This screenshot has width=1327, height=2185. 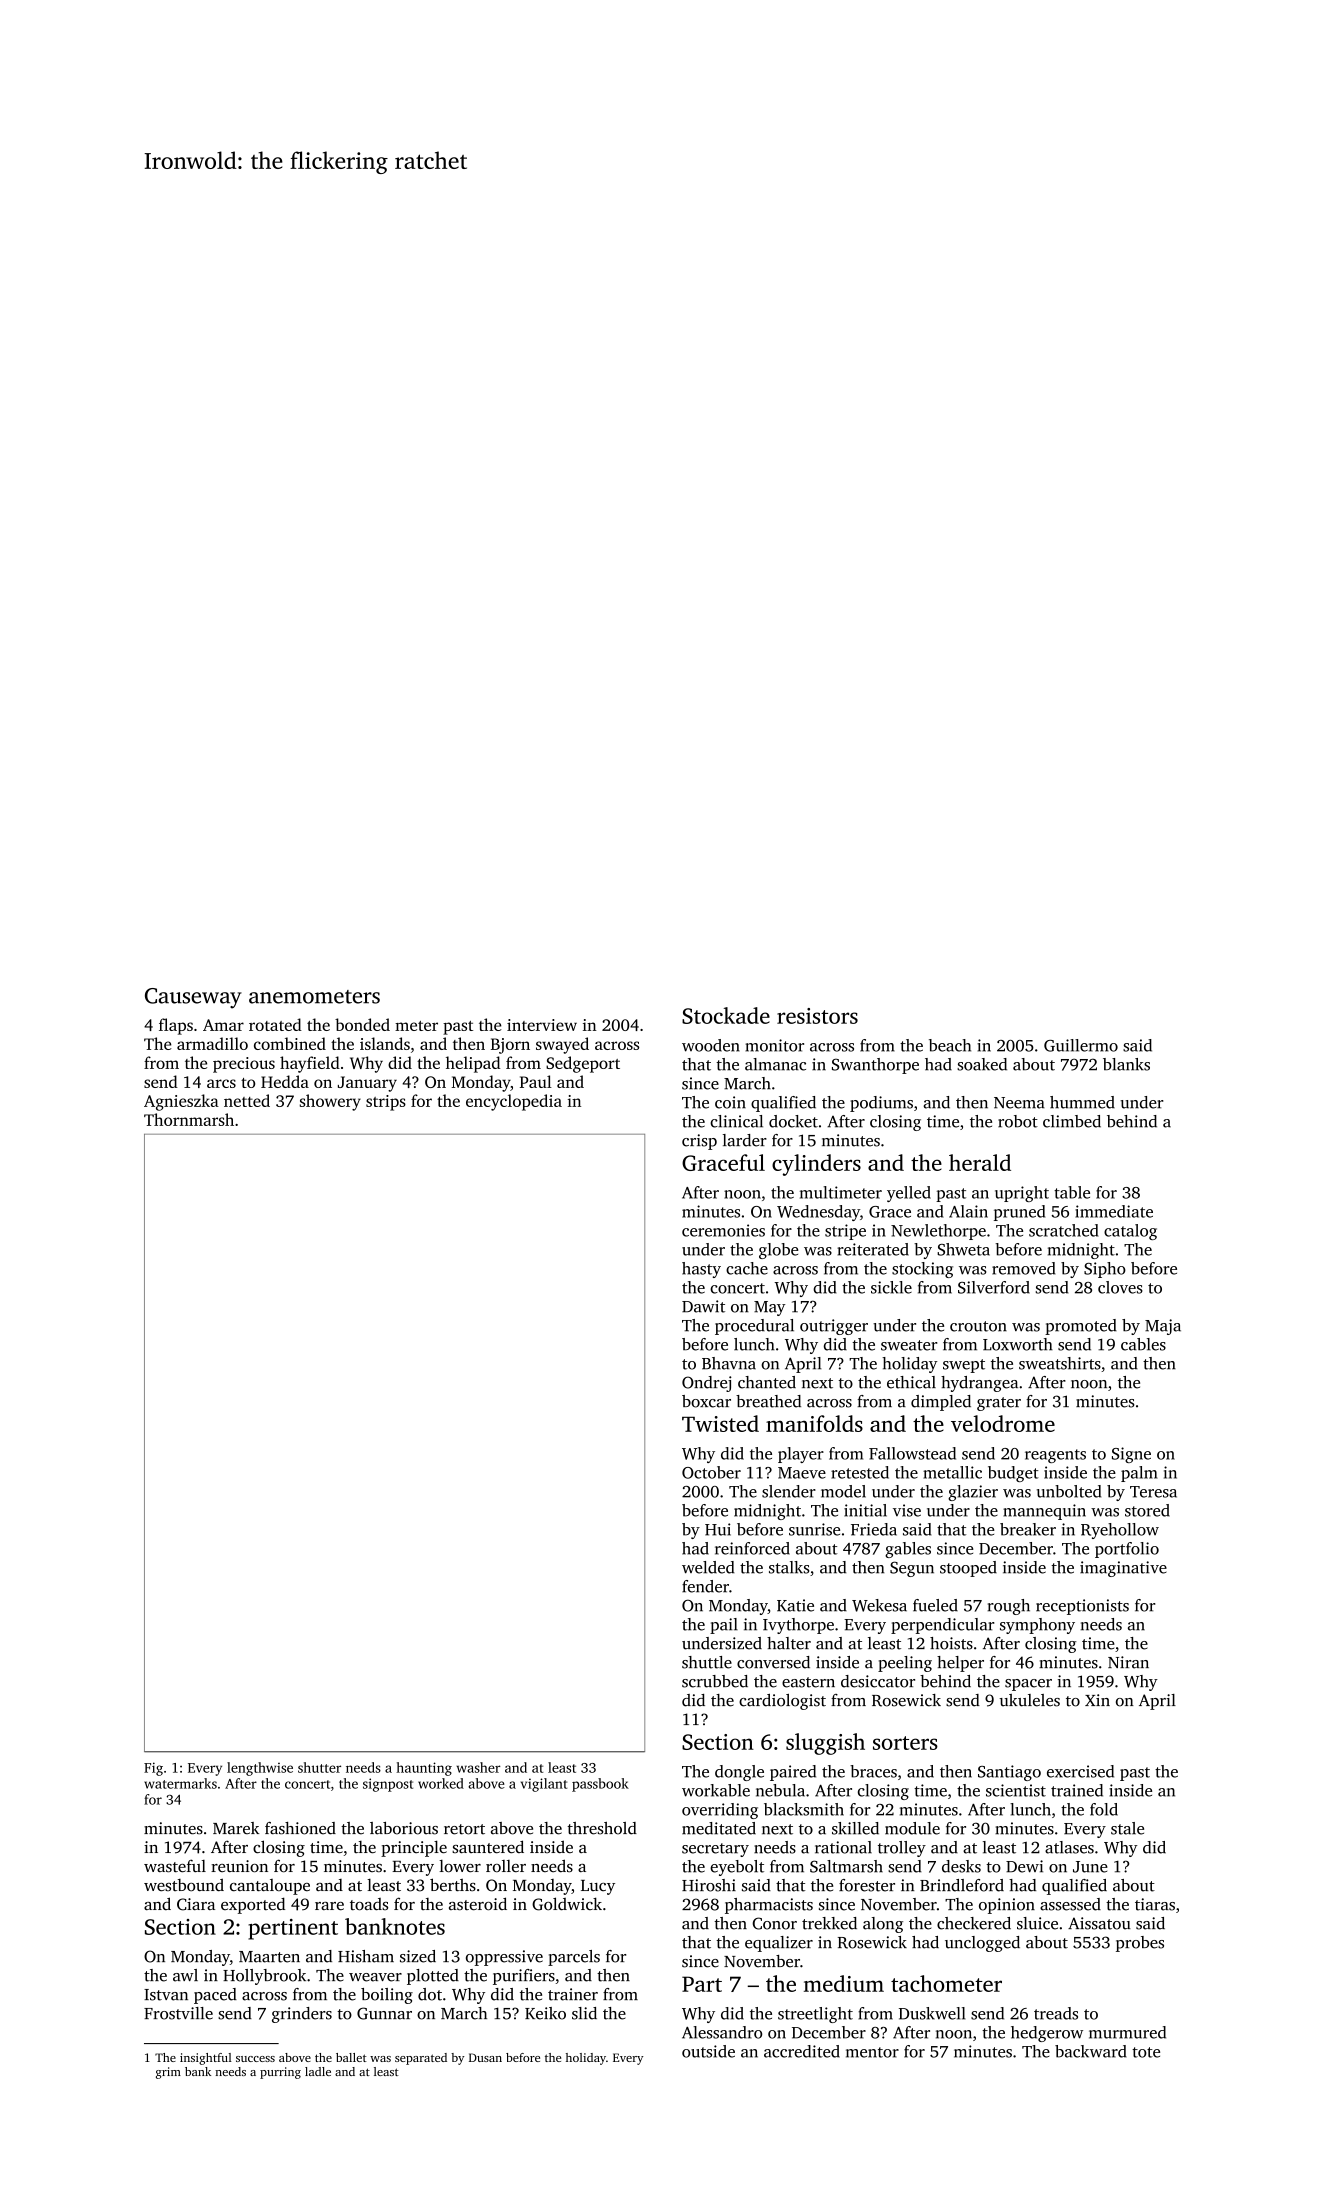 What do you see at coordinates (1016, 1790) in the screenshot?
I see `scientist` at bounding box center [1016, 1790].
